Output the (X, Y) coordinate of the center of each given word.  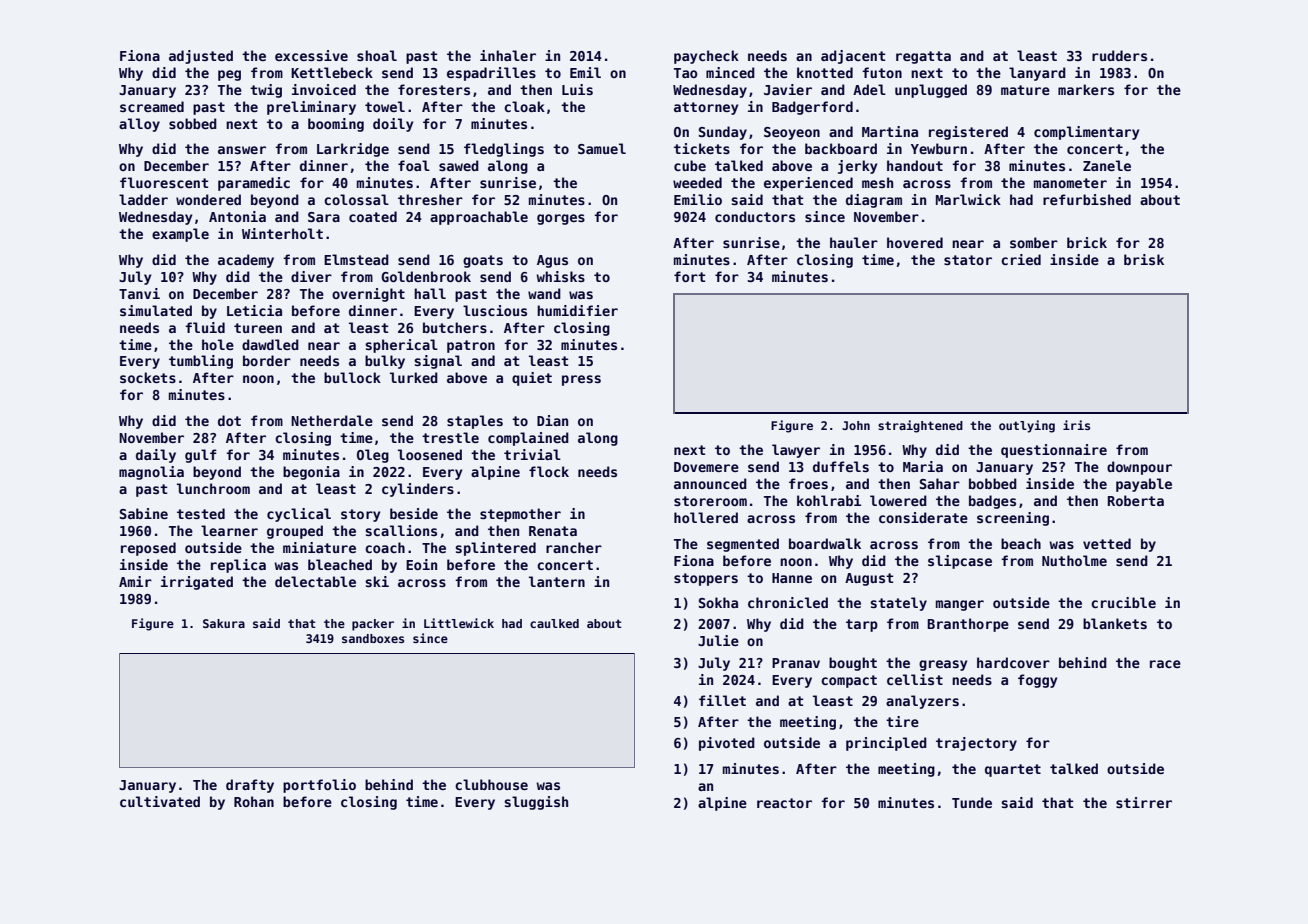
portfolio (319, 786)
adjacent (853, 57)
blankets (1115, 623)
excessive (311, 55)
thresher (430, 199)
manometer (1070, 183)
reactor (784, 803)
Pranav (796, 663)
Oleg (373, 456)
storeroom (710, 501)
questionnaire (1054, 451)
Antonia (237, 216)
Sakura (224, 623)
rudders (1119, 55)
